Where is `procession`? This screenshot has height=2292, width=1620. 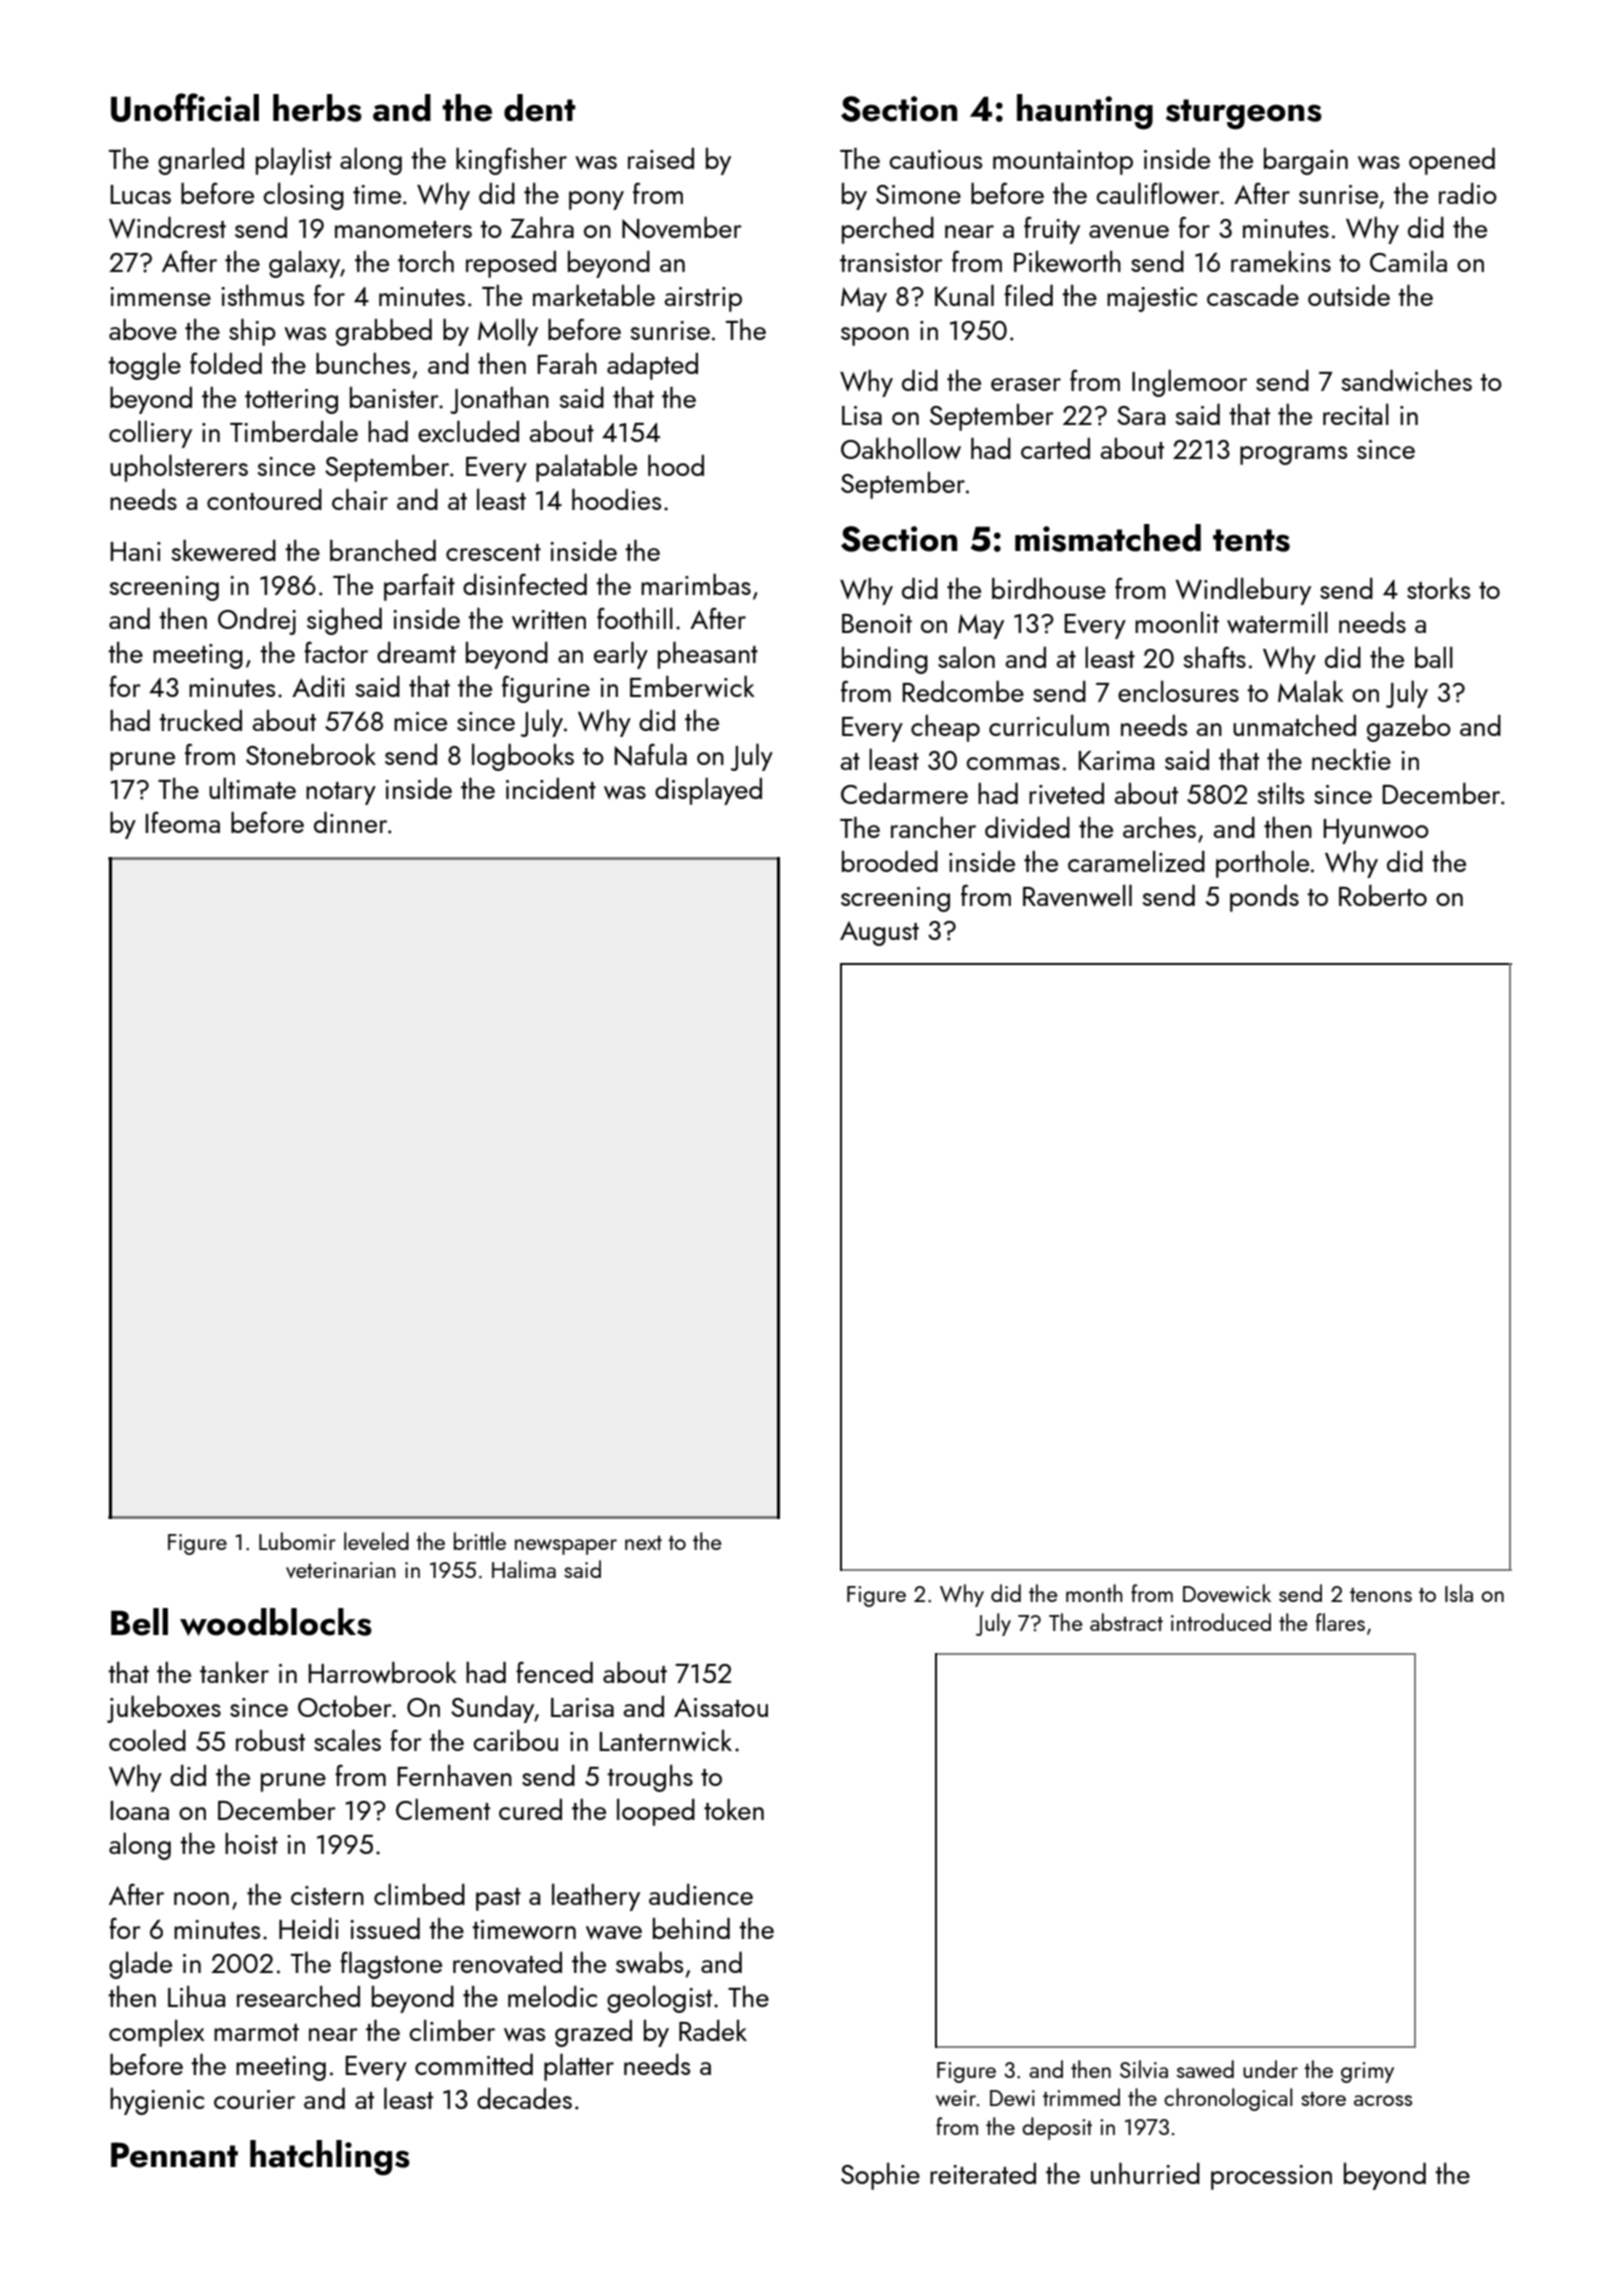
procession is located at coordinates (1271, 2177).
